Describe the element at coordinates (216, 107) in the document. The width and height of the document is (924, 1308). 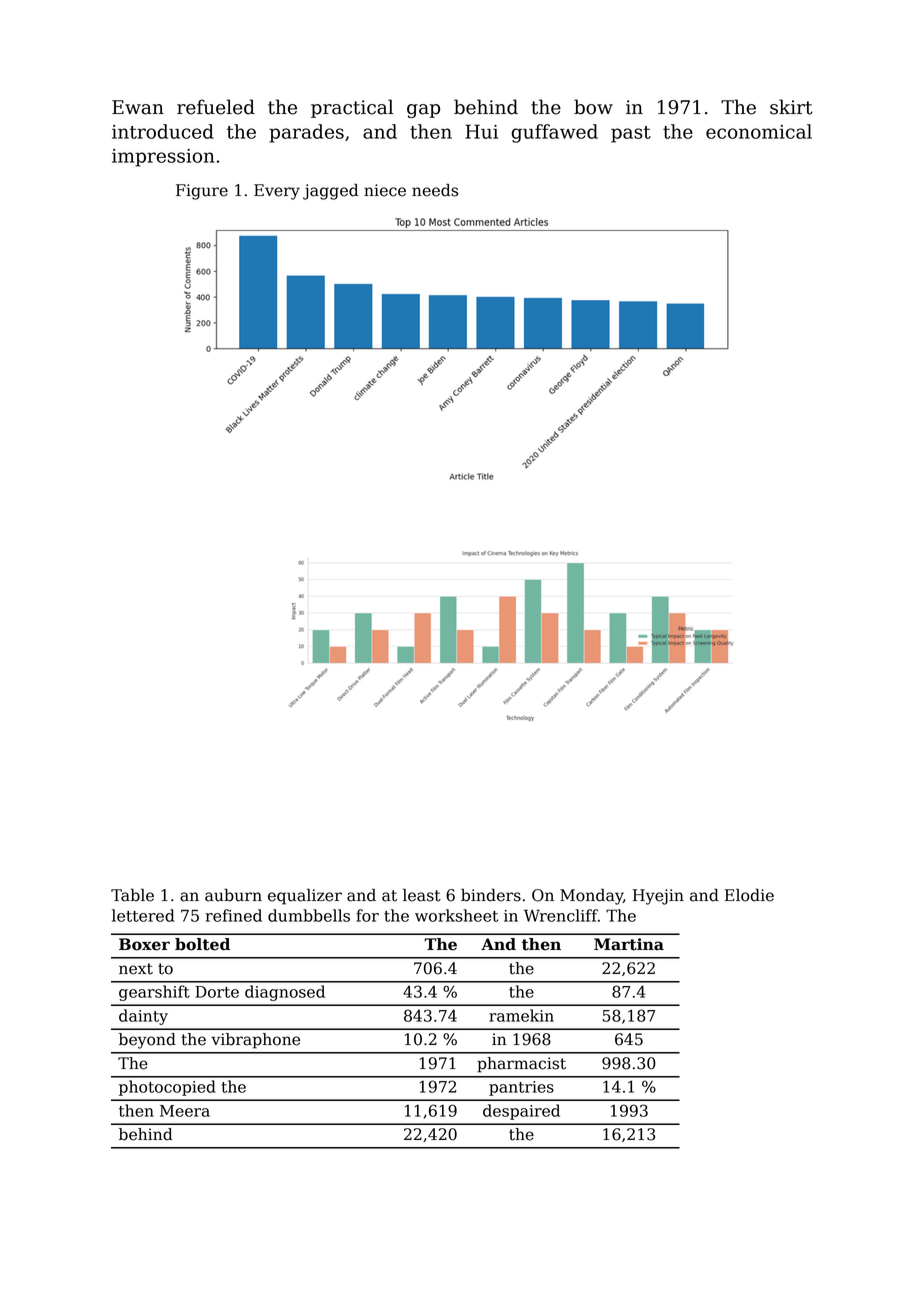
I see `refueled` at that location.
